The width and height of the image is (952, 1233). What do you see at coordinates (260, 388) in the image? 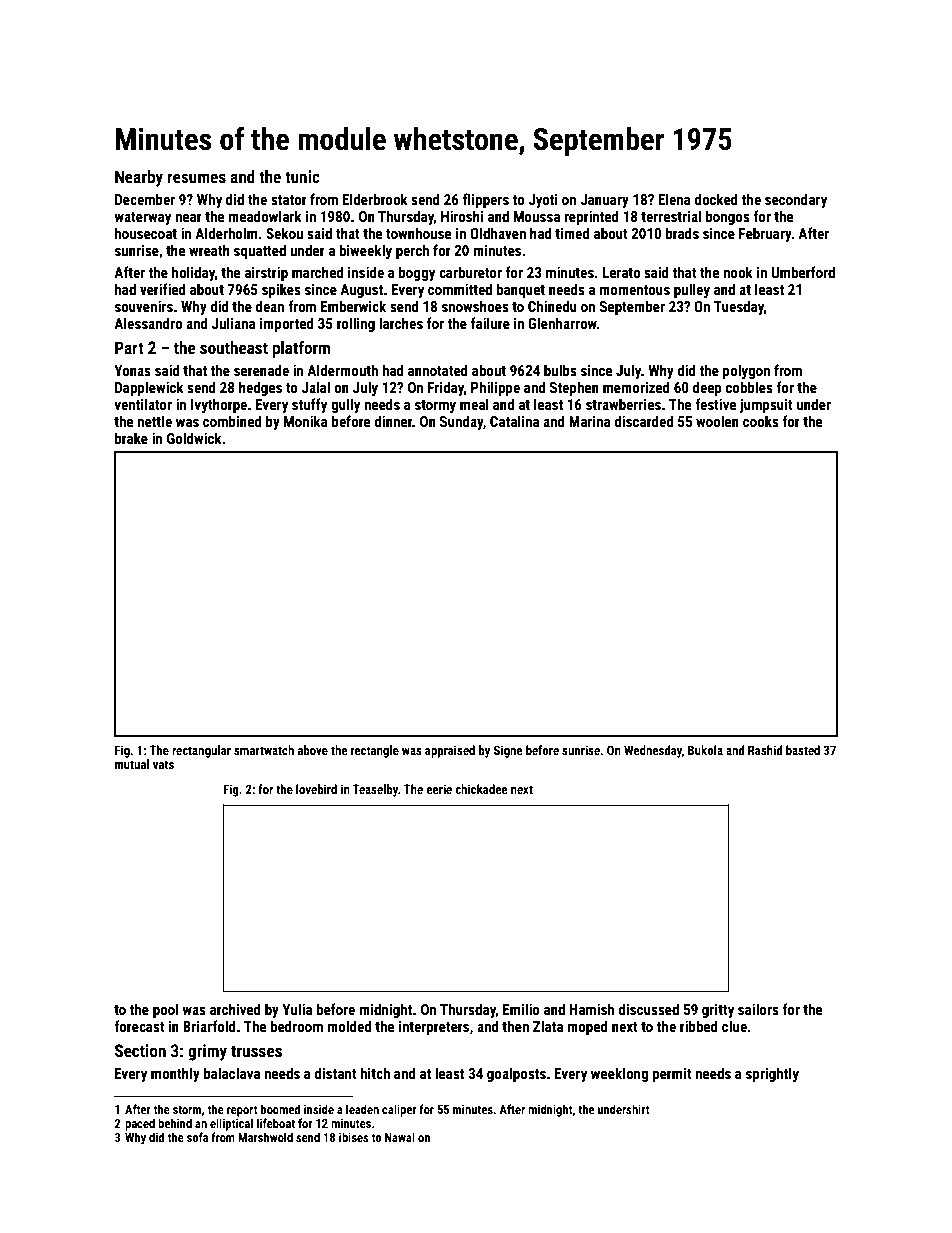
I see `hedges` at bounding box center [260, 388].
